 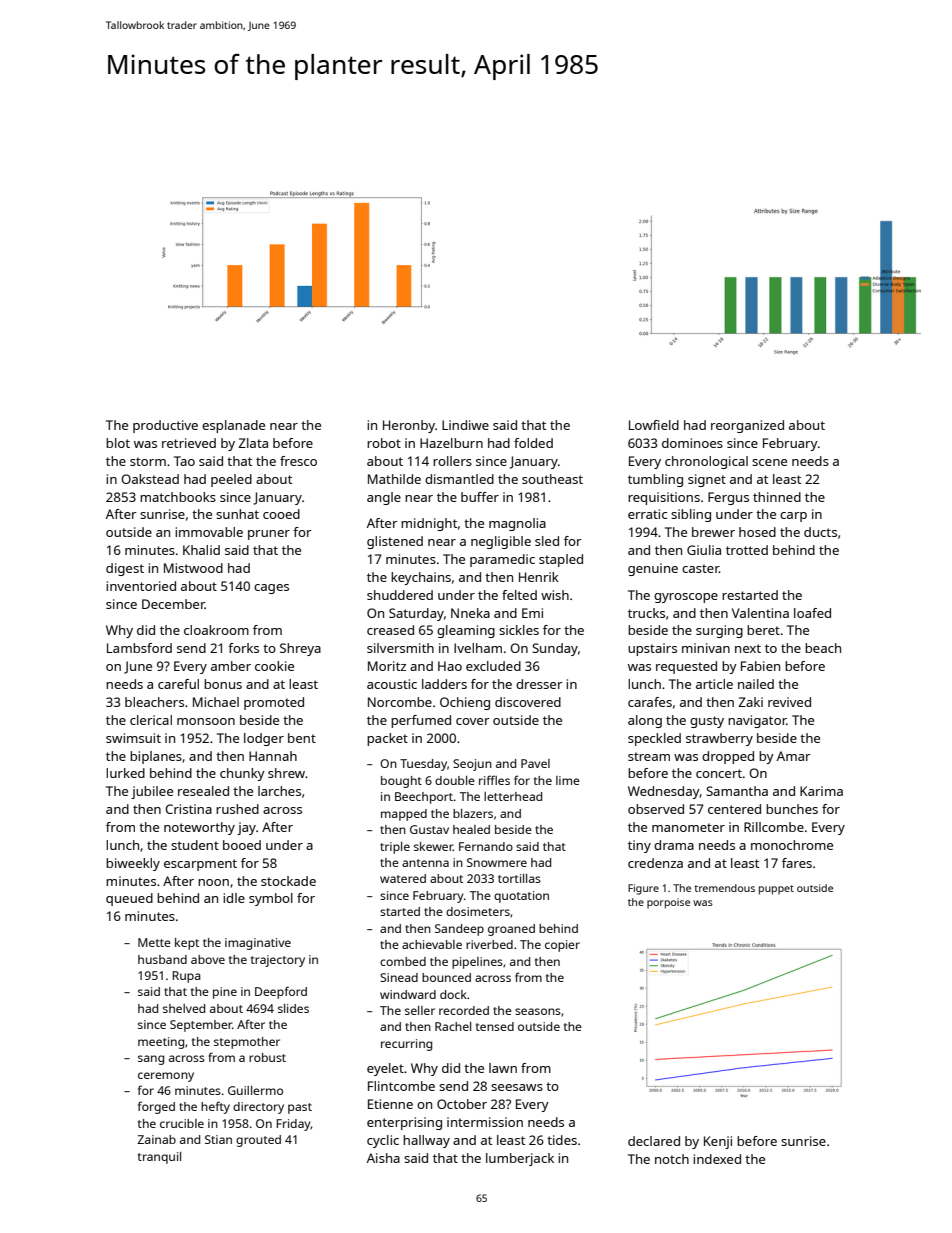 What do you see at coordinates (267, 1057) in the page?
I see `robust` at bounding box center [267, 1057].
